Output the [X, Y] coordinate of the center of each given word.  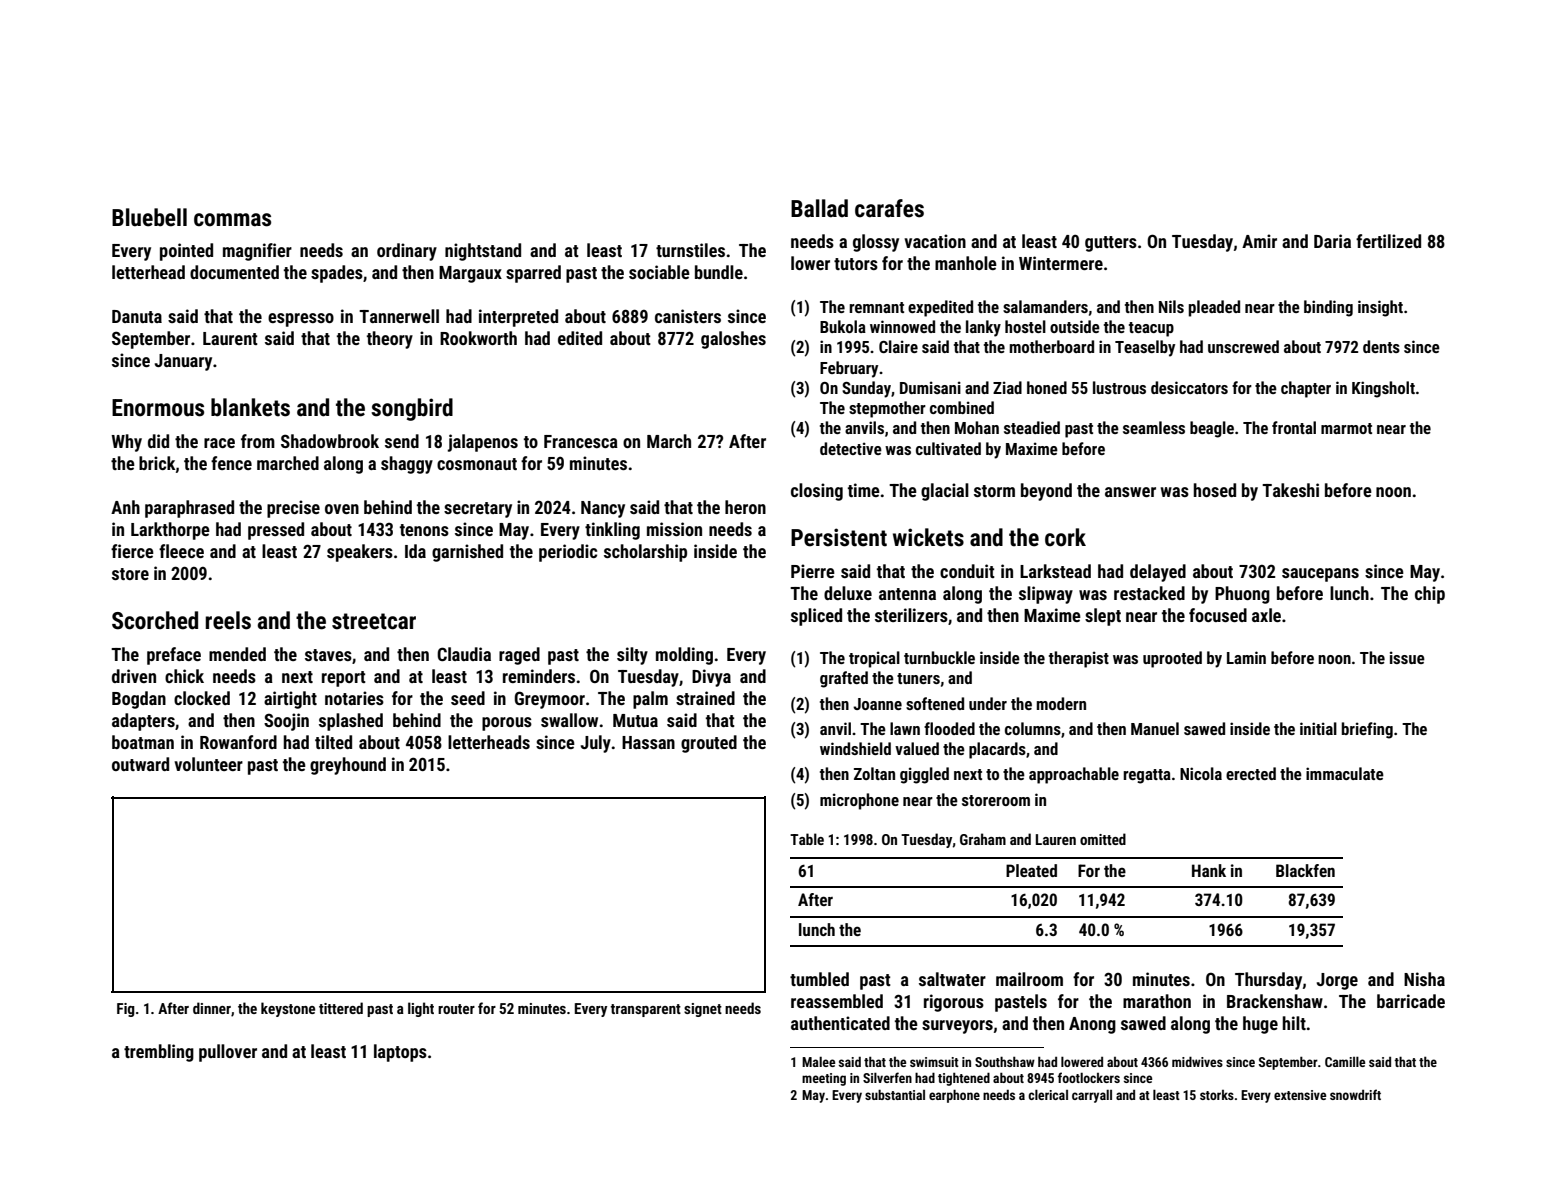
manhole [966, 263]
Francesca [581, 441]
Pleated [1031, 870]
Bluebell [149, 217]
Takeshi [1290, 490]
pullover [228, 1053]
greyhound [348, 766]
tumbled [819, 979]
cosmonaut [477, 464]
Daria [1332, 241]
